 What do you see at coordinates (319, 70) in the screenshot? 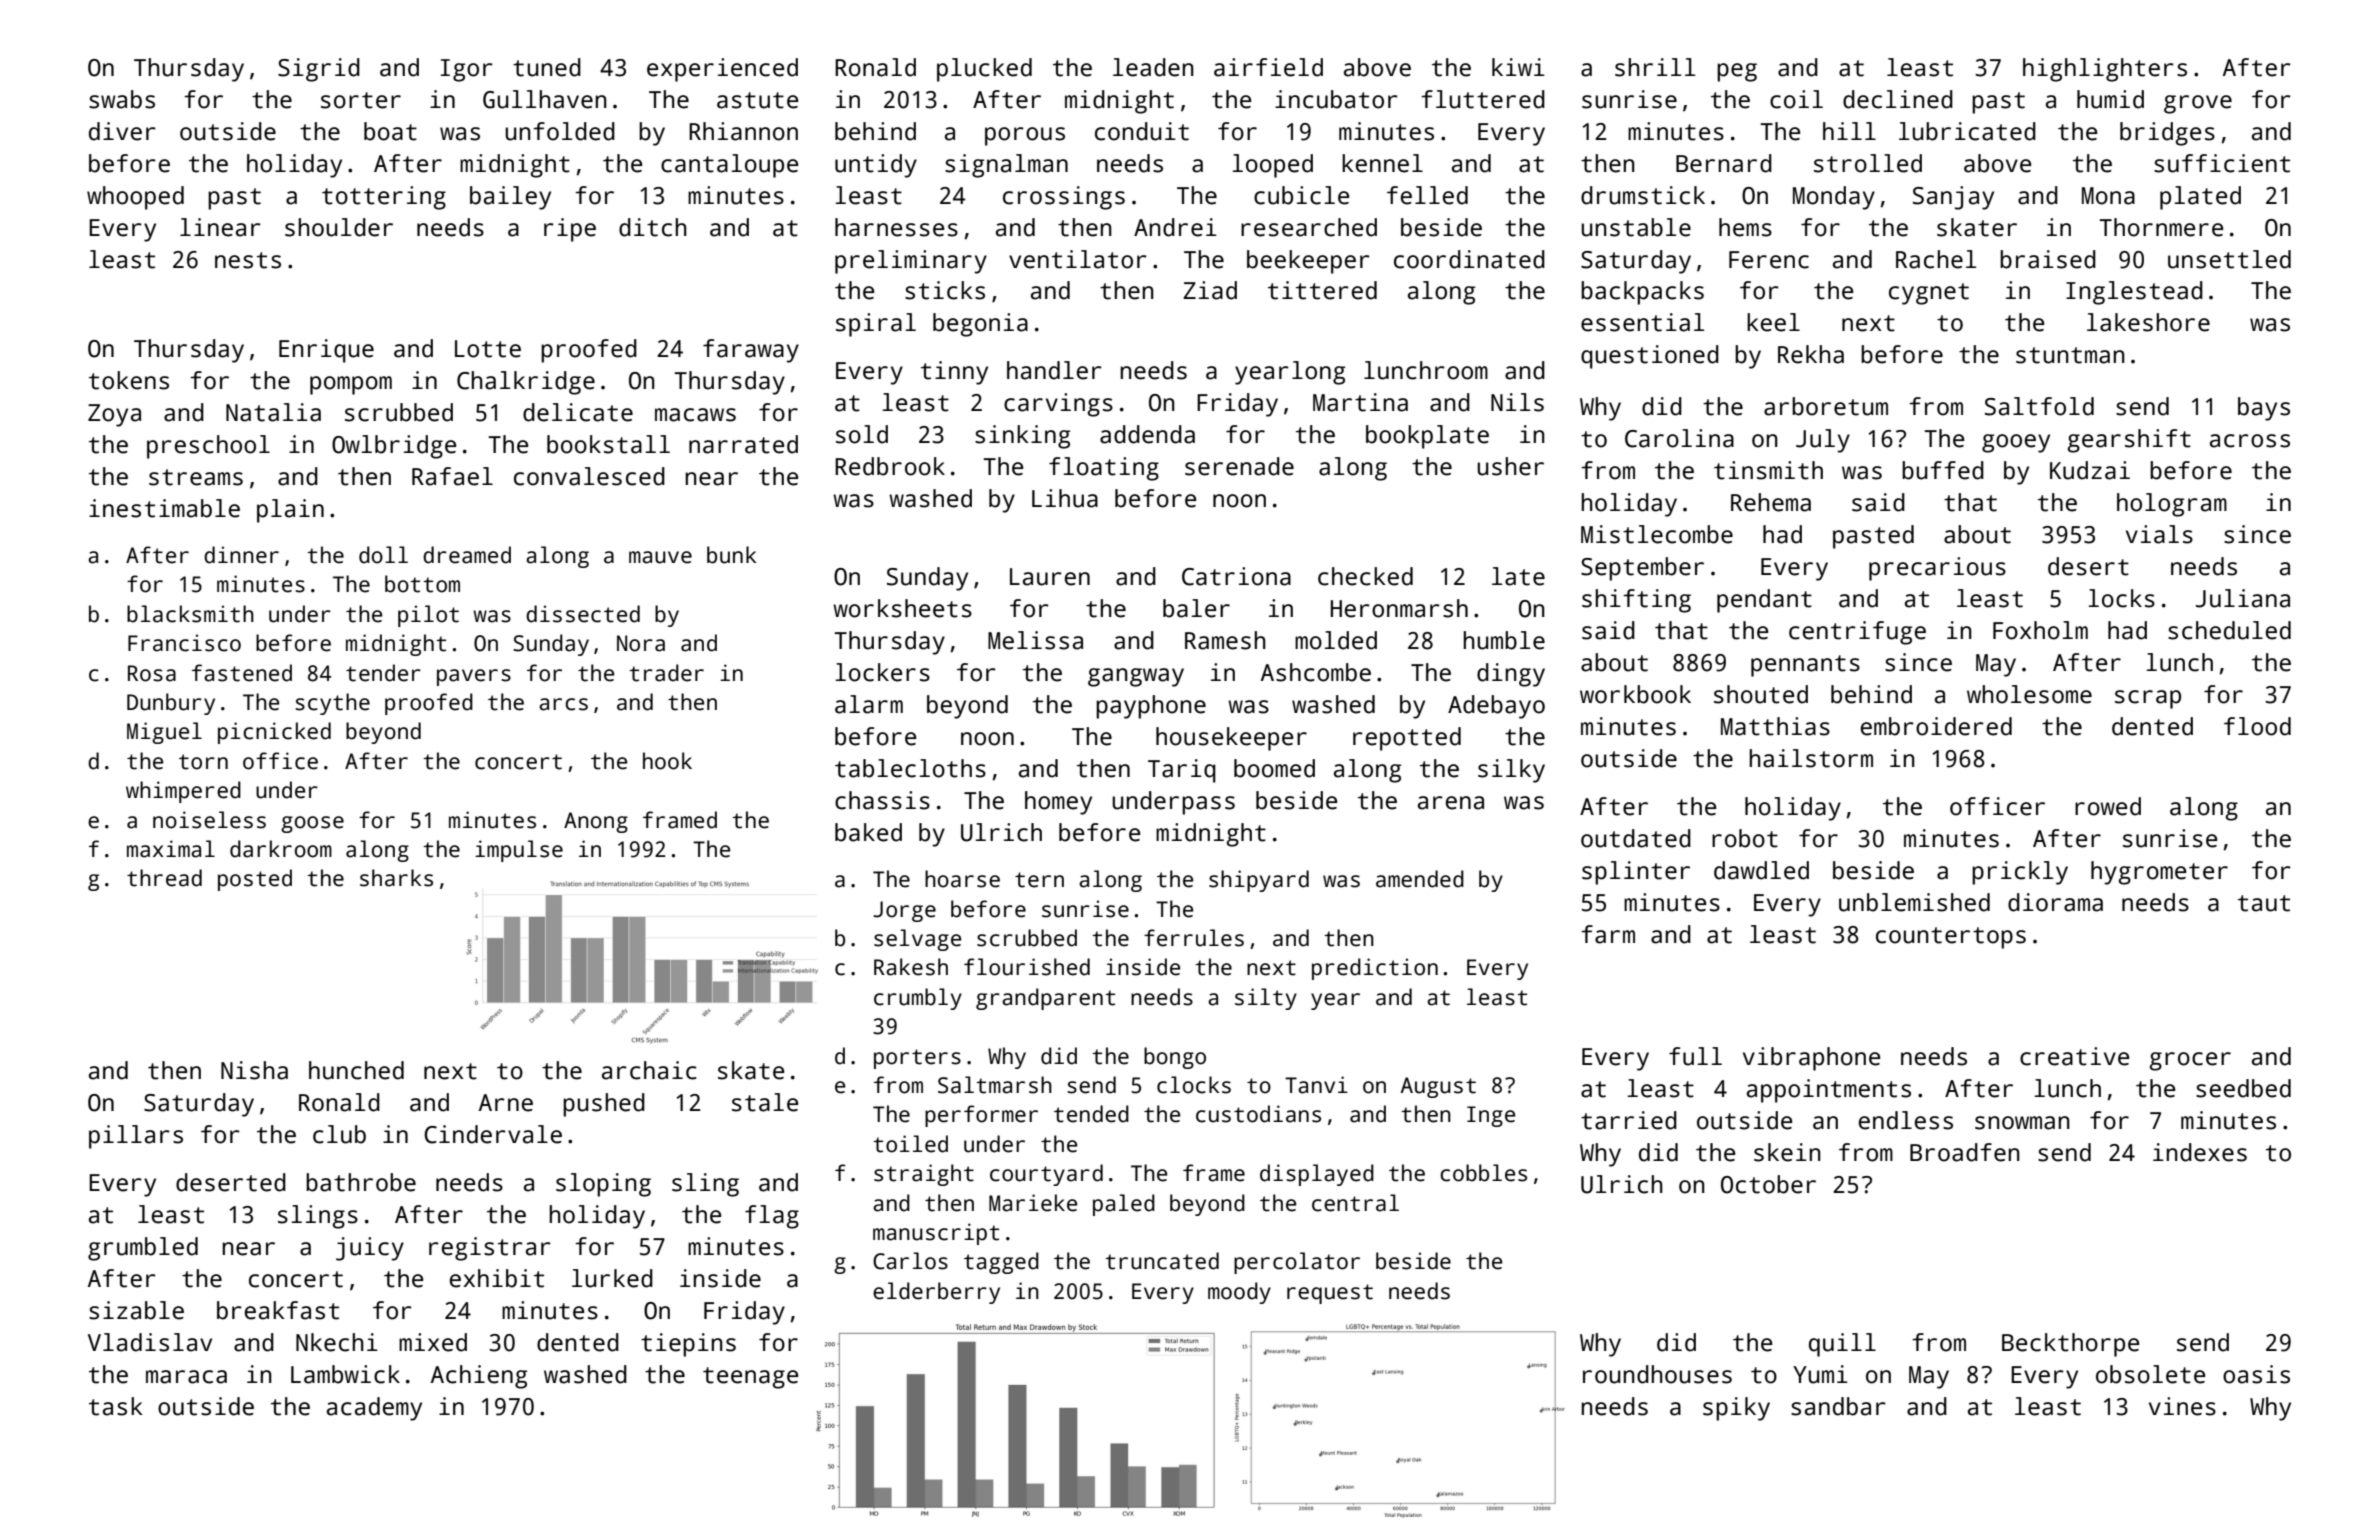
I see `Sigrid` at bounding box center [319, 70].
